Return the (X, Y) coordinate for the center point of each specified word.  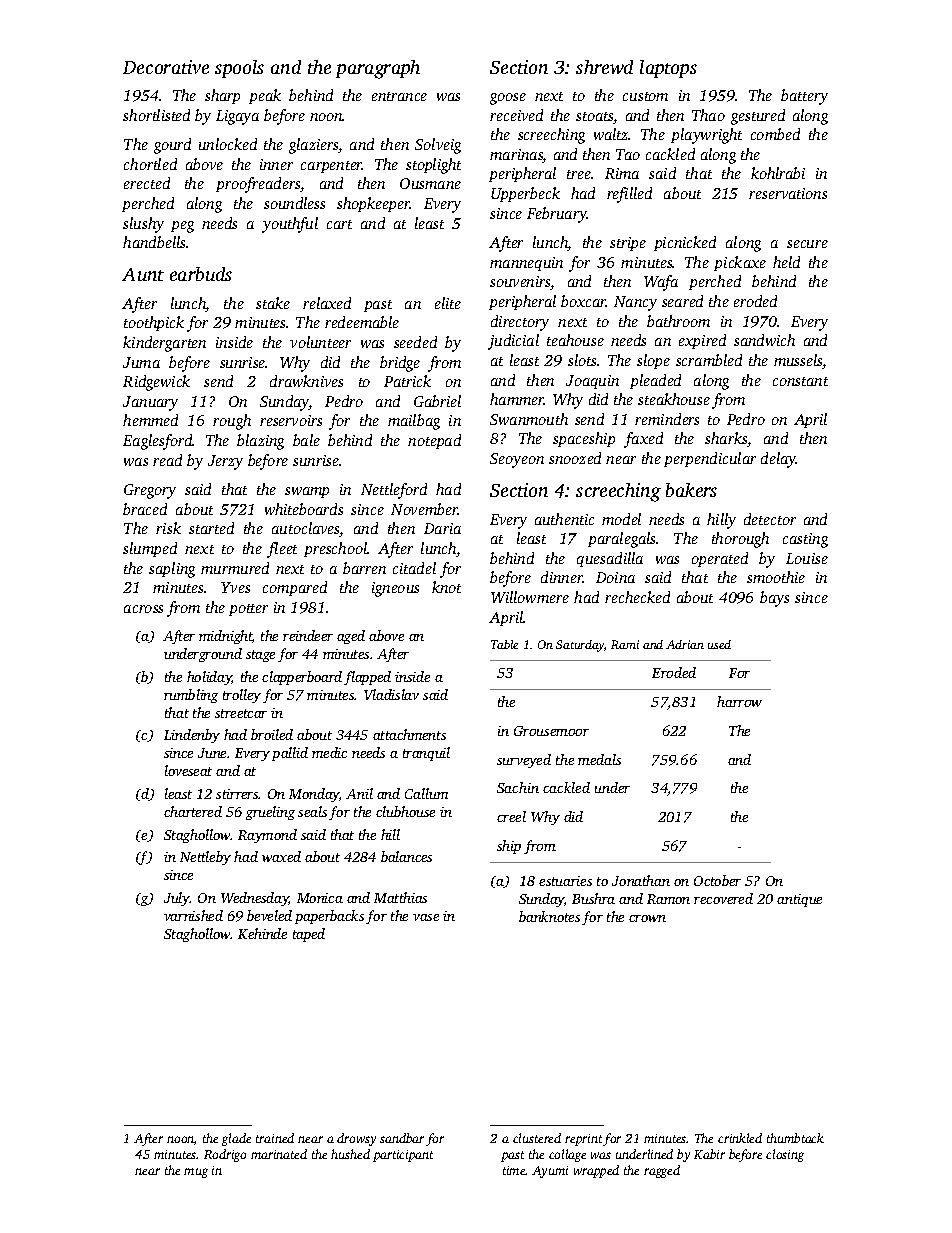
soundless (294, 203)
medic (329, 752)
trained (275, 1138)
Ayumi (550, 1172)
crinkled (740, 1138)
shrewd (604, 67)
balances (406, 856)
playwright (706, 136)
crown (647, 918)
